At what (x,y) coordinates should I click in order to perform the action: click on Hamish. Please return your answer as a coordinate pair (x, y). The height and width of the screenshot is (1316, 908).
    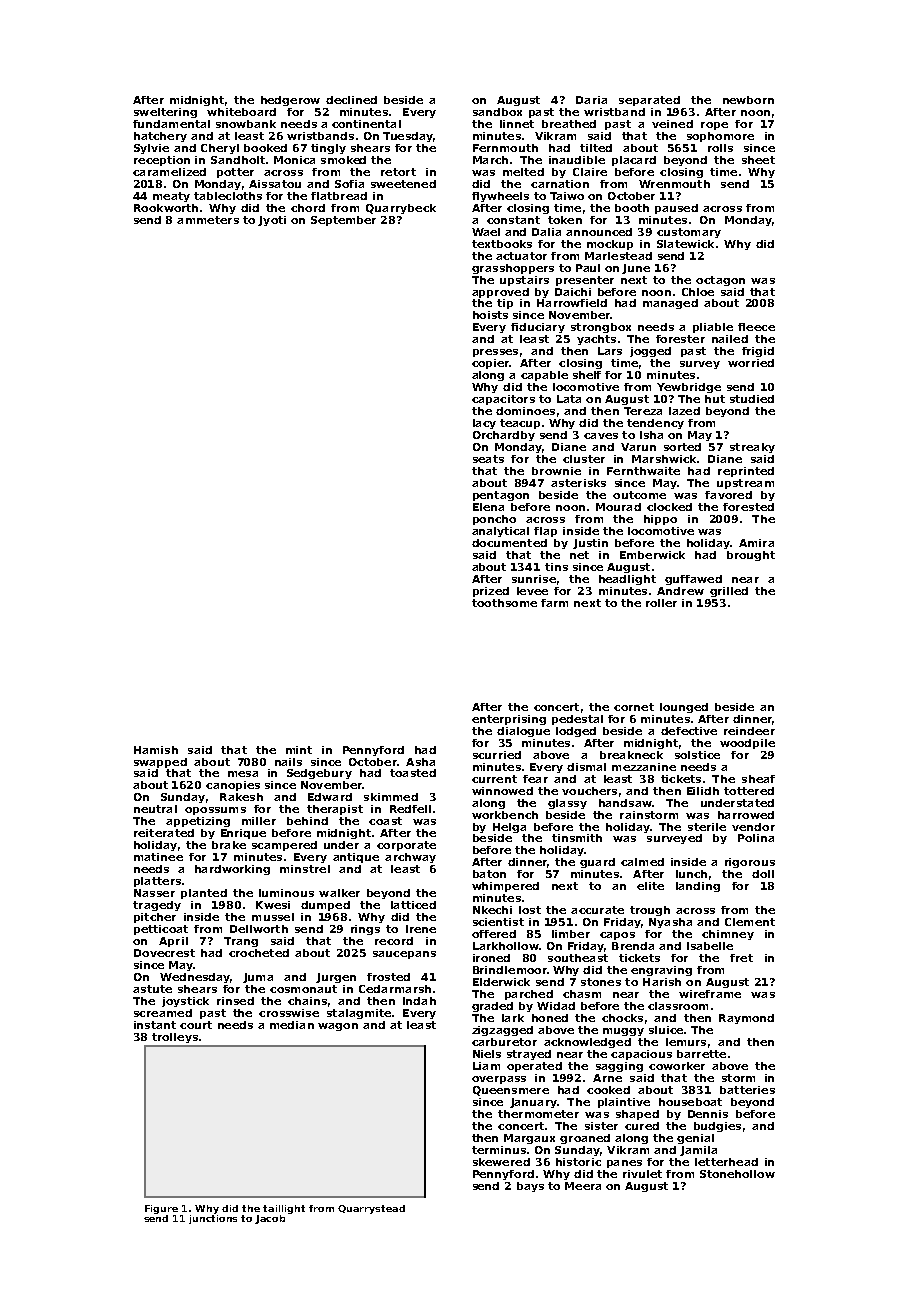
    Looking at the image, I should click on (156, 750).
